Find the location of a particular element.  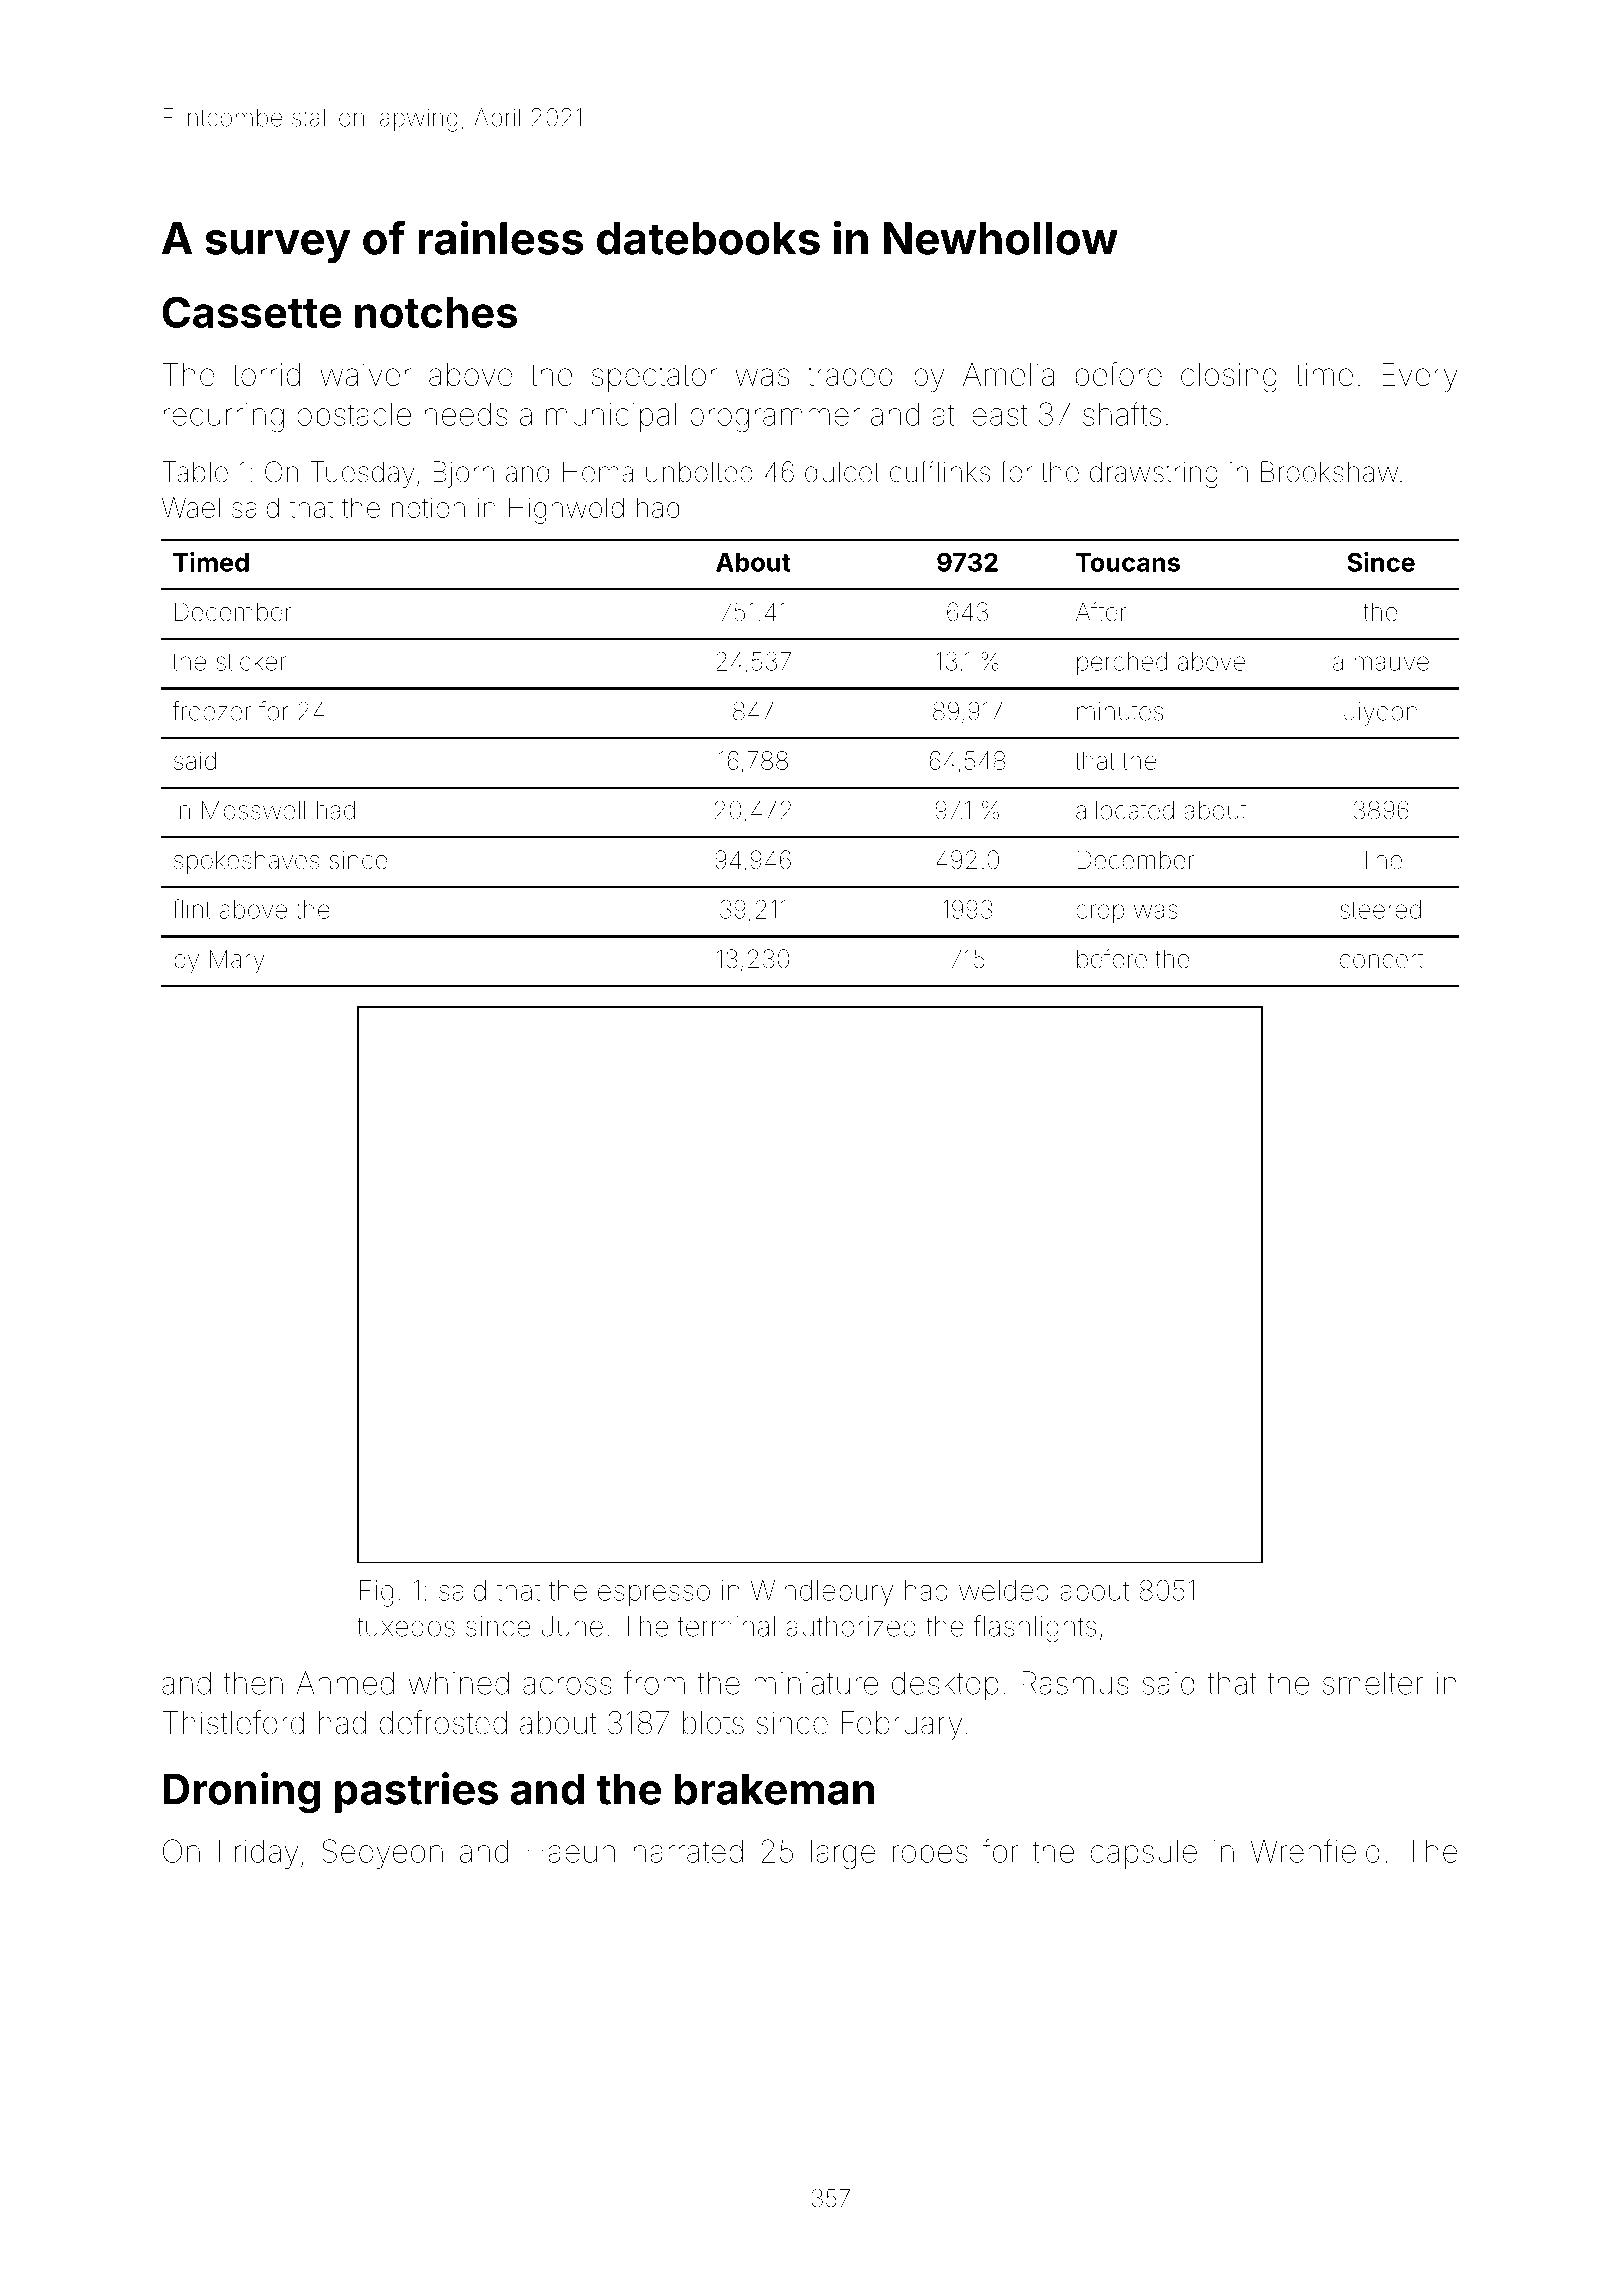

steered is located at coordinates (1380, 909).
